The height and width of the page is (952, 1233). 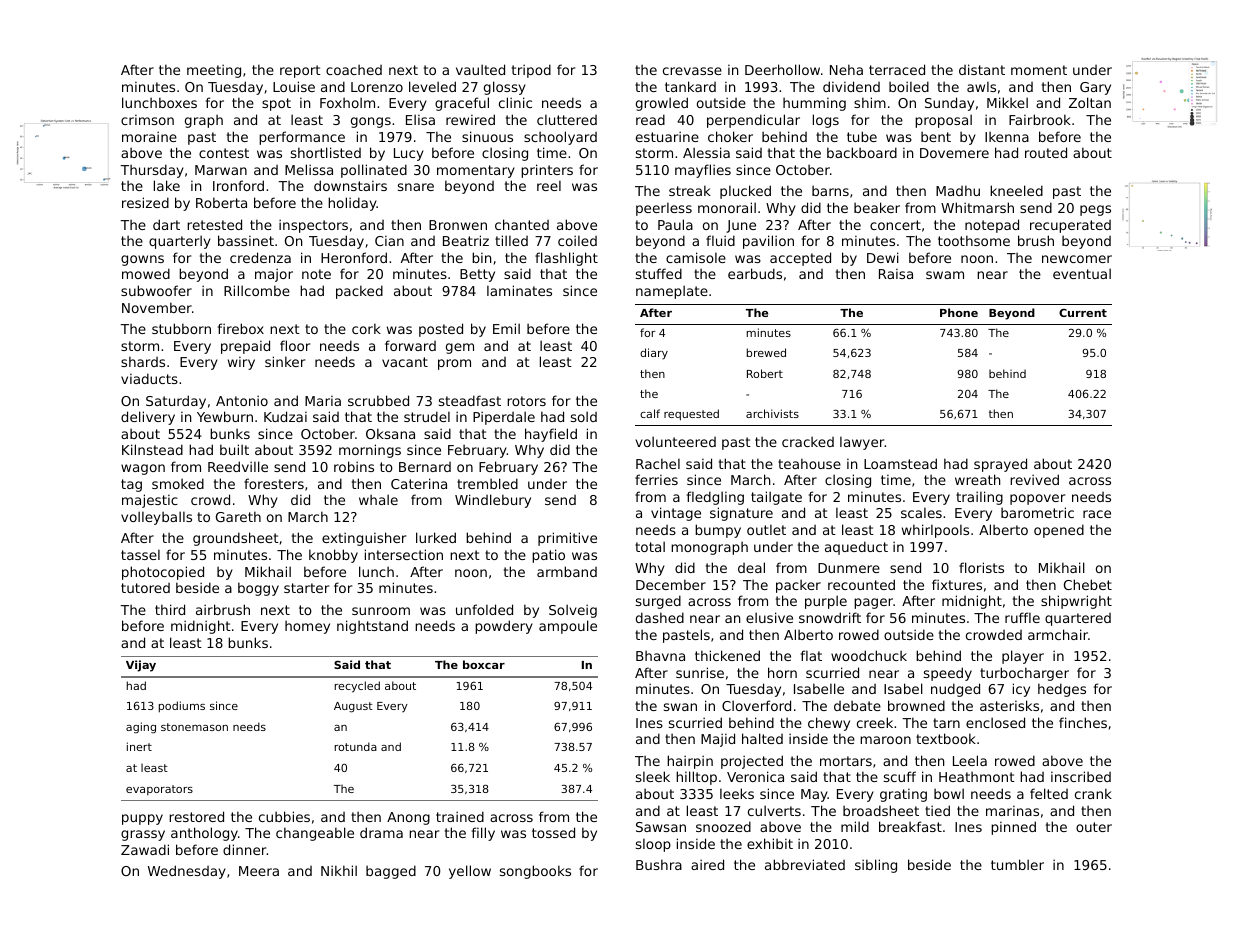 I want to click on quartered, so click(x=1078, y=619).
